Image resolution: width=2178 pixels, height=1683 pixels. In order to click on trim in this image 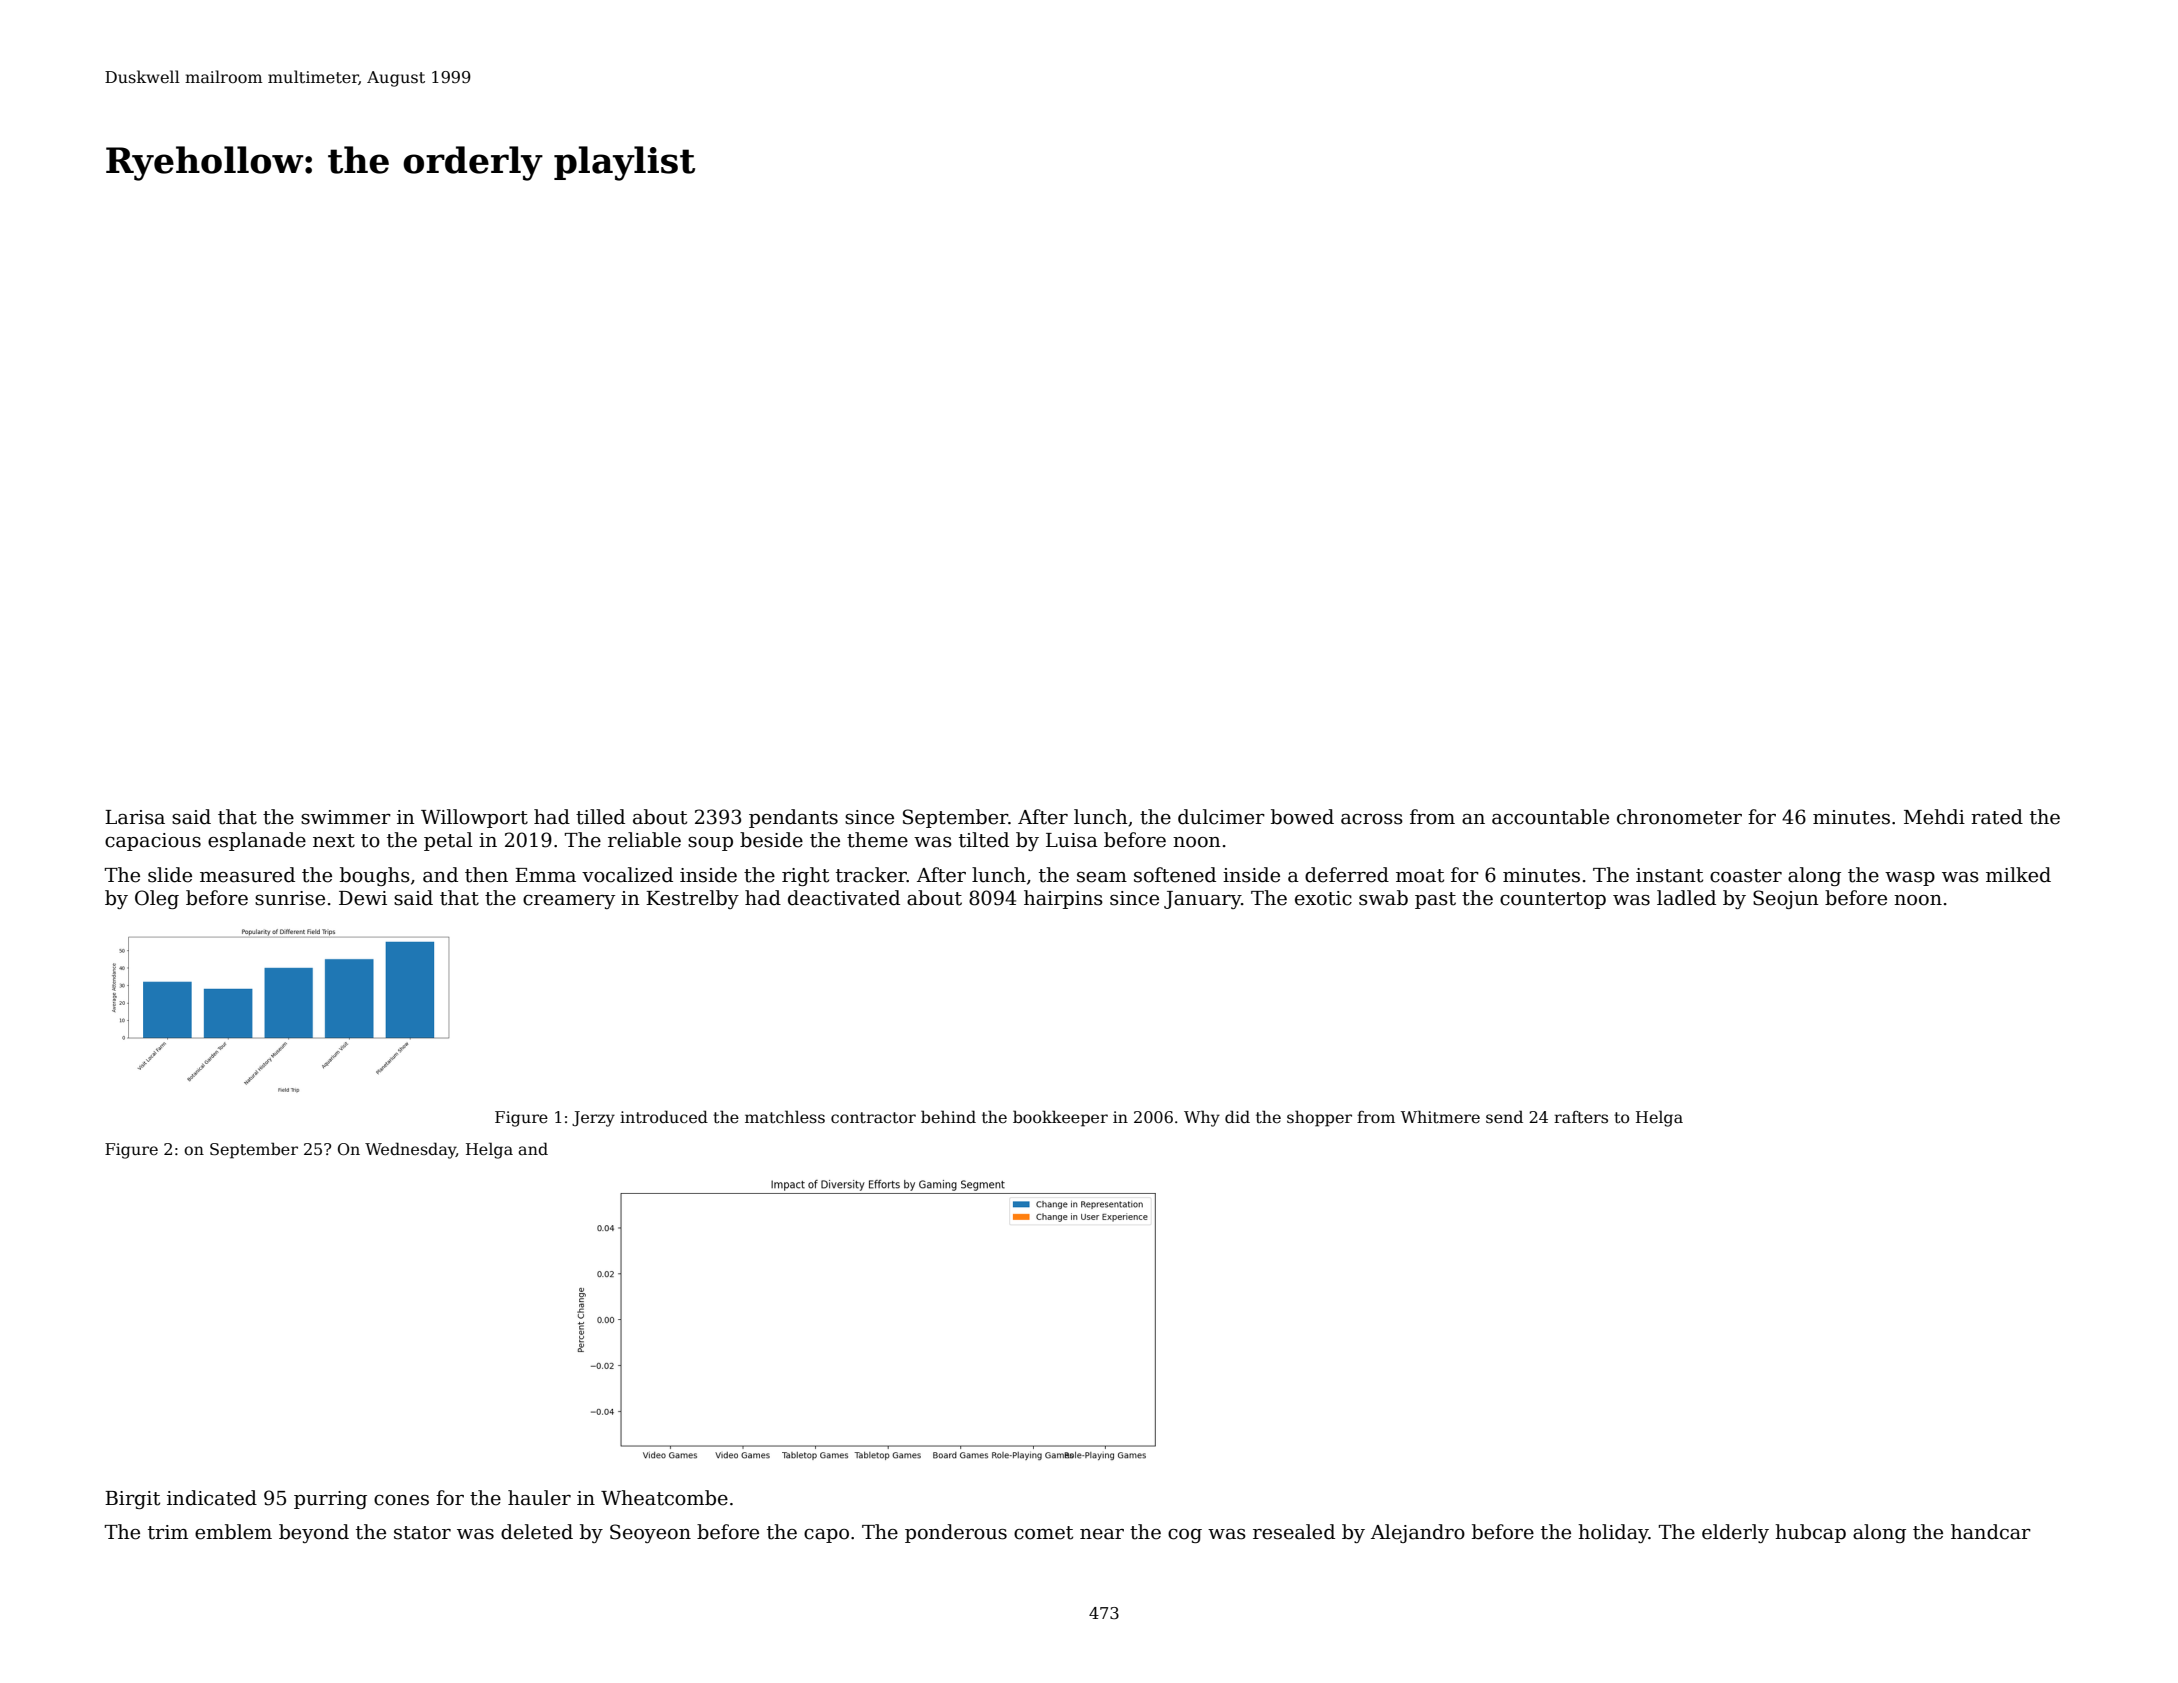, I will do `click(168, 1532)`.
